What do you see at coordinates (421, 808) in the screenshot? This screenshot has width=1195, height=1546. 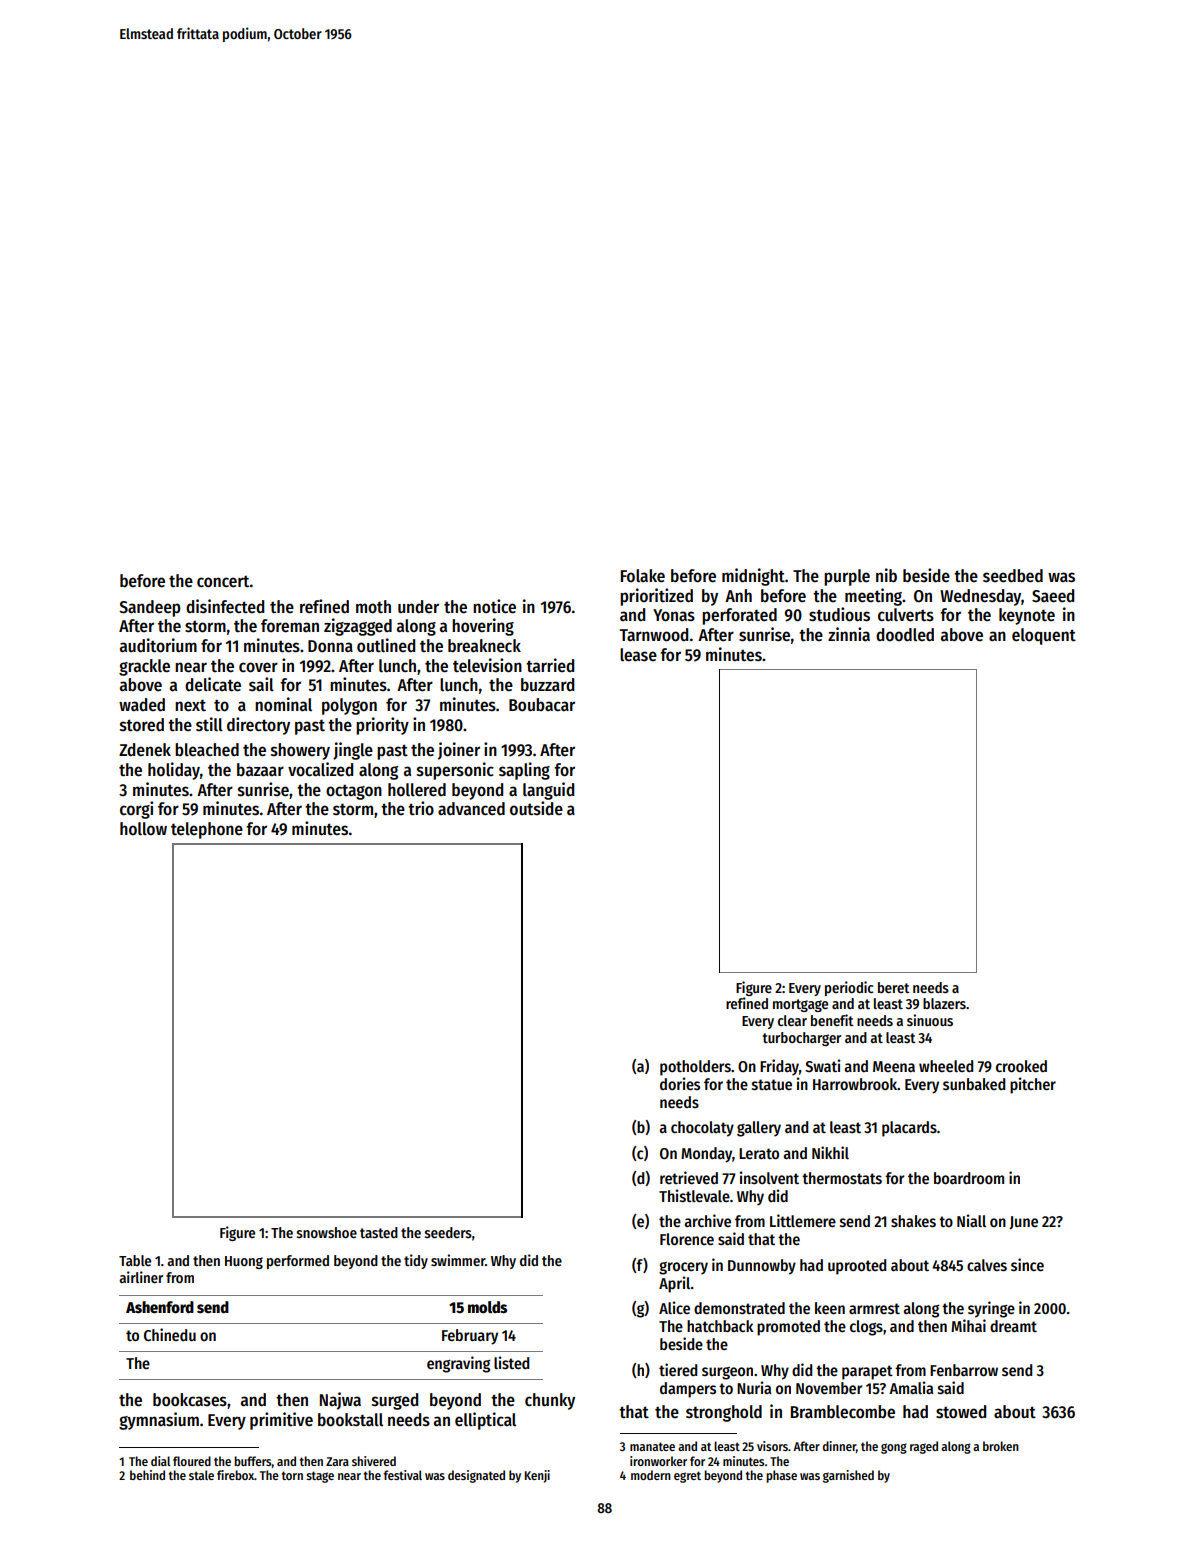 I see `trio` at bounding box center [421, 808].
